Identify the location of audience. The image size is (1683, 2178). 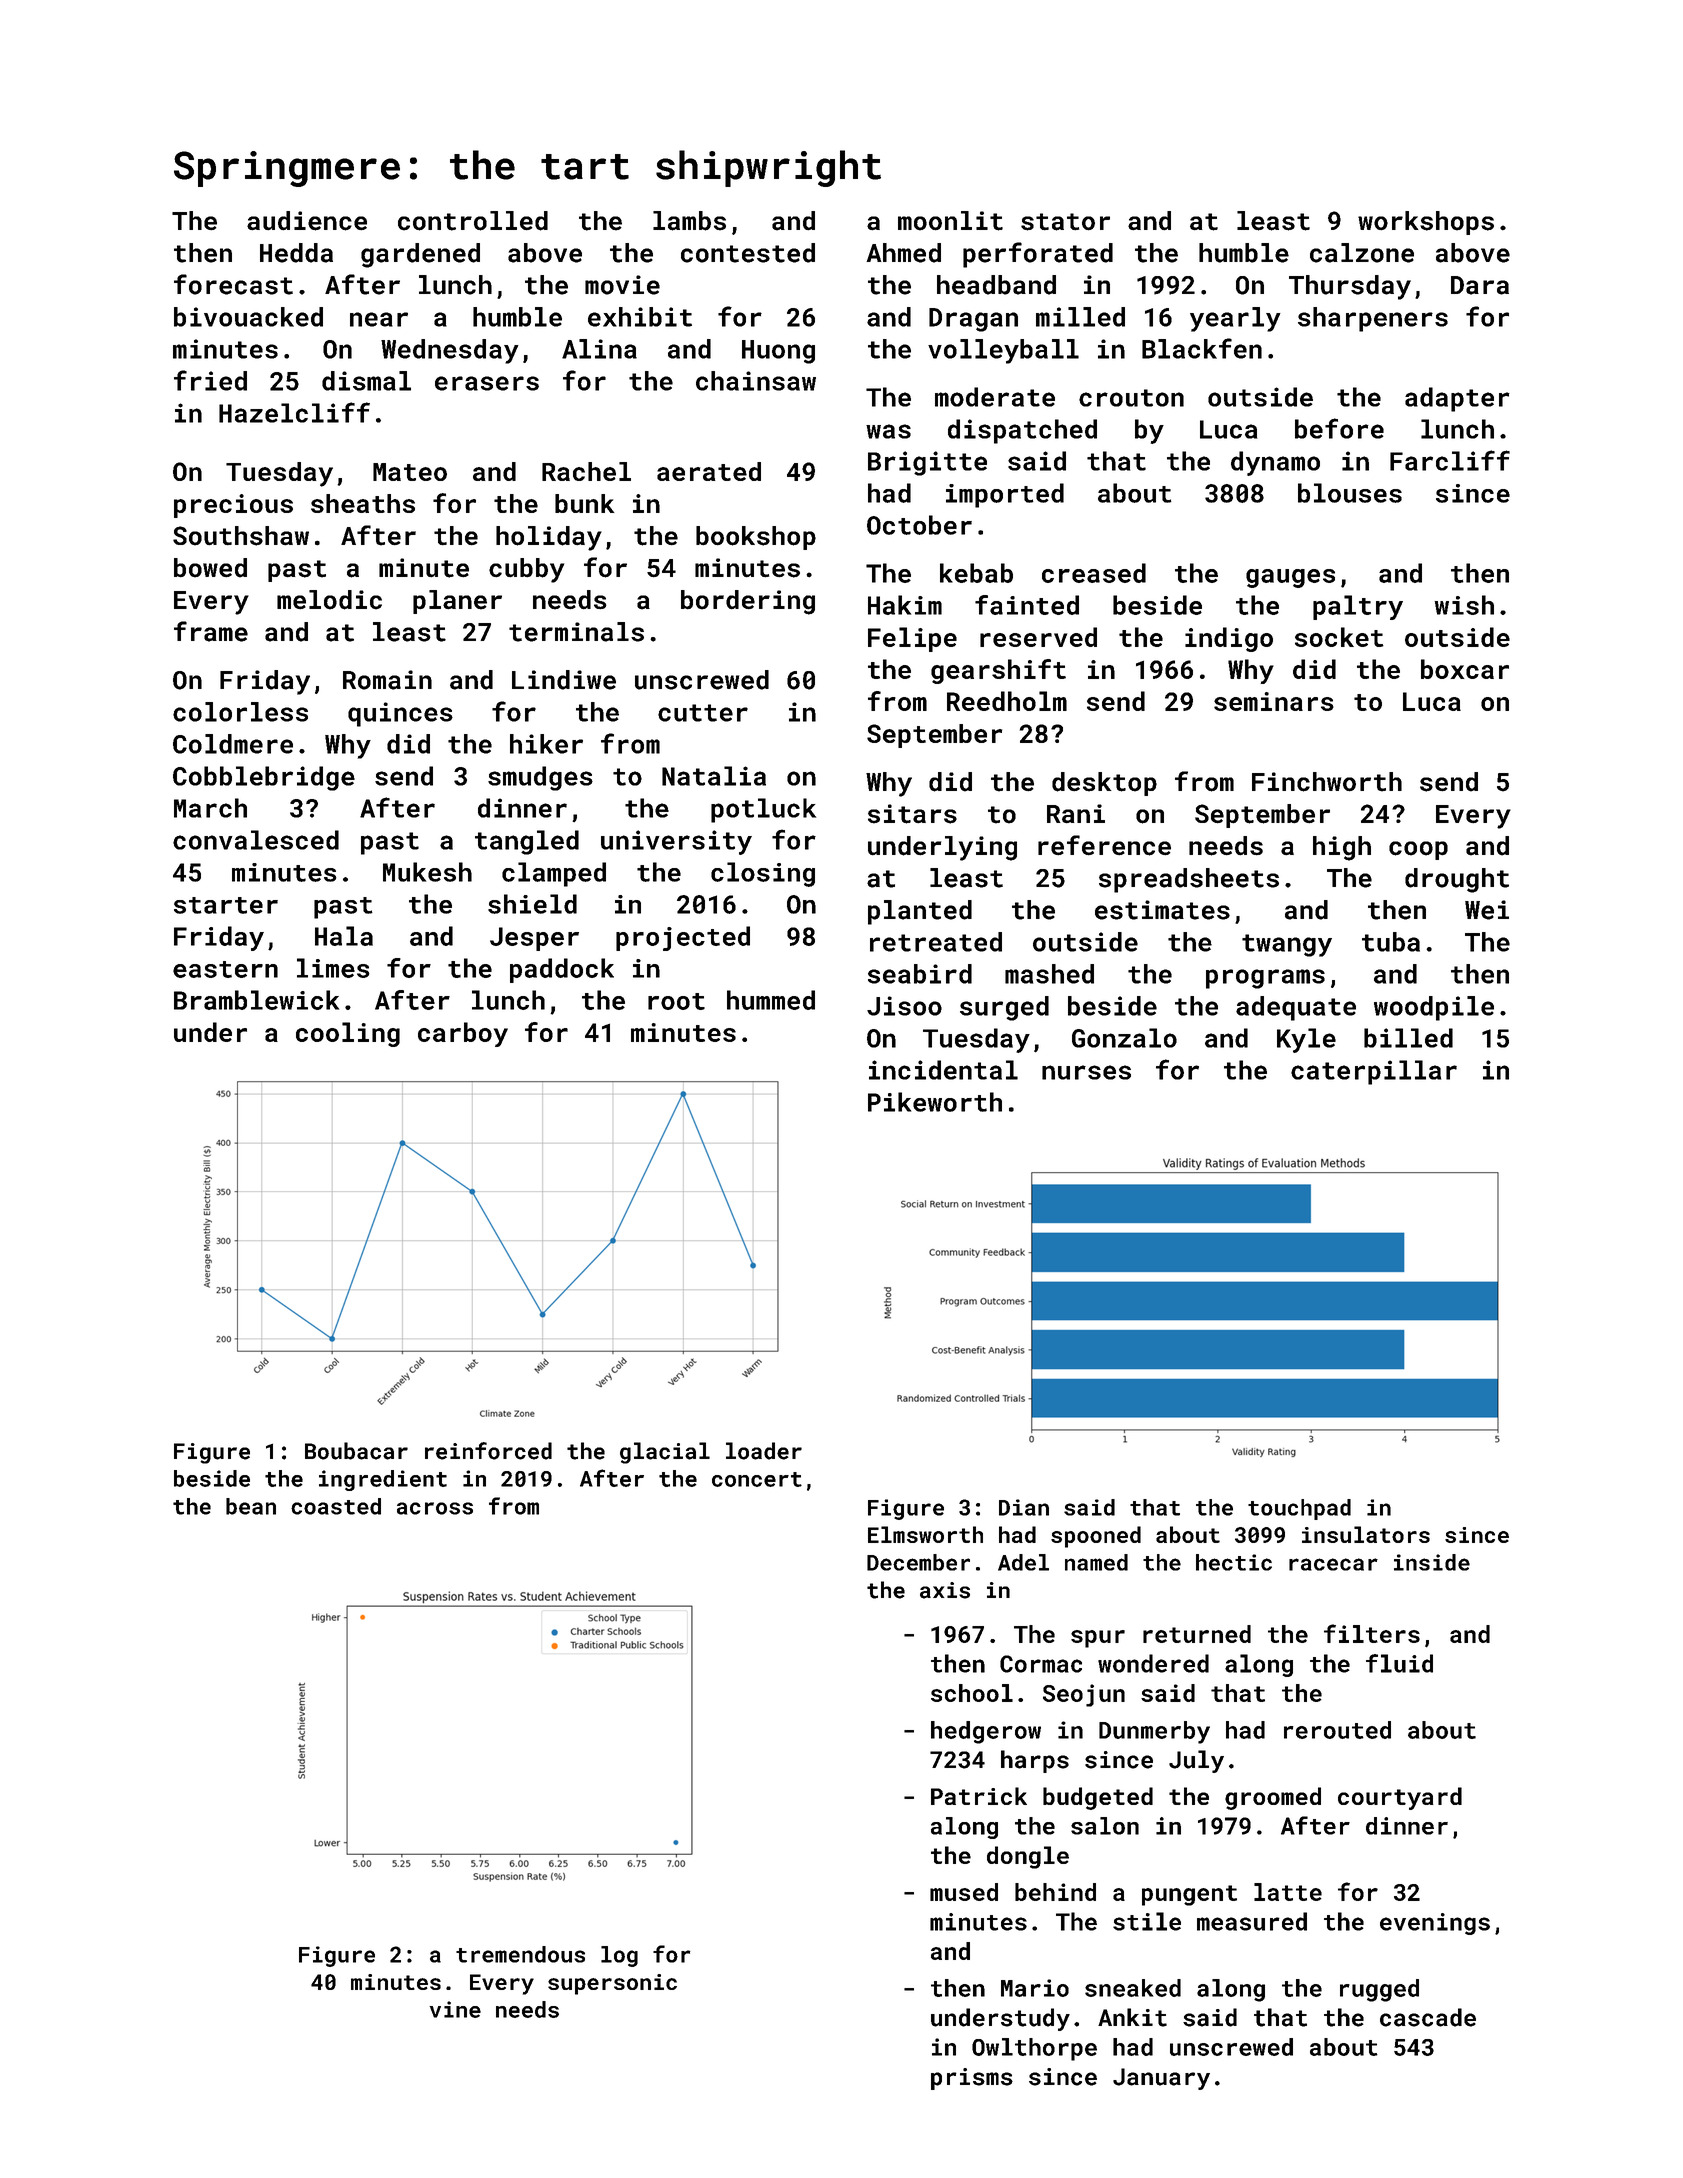
(307, 221).
